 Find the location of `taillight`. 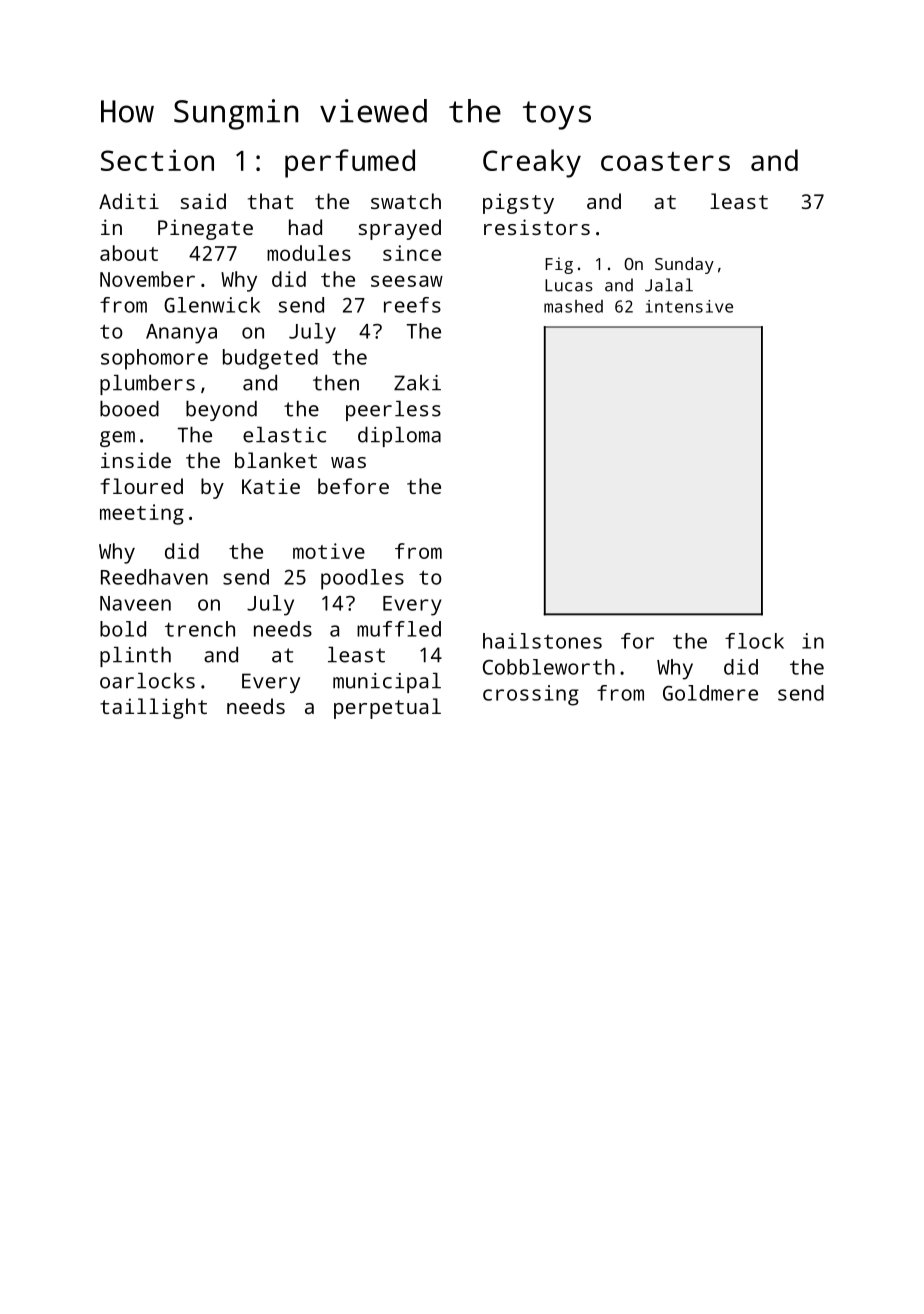

taillight is located at coordinates (153, 708).
